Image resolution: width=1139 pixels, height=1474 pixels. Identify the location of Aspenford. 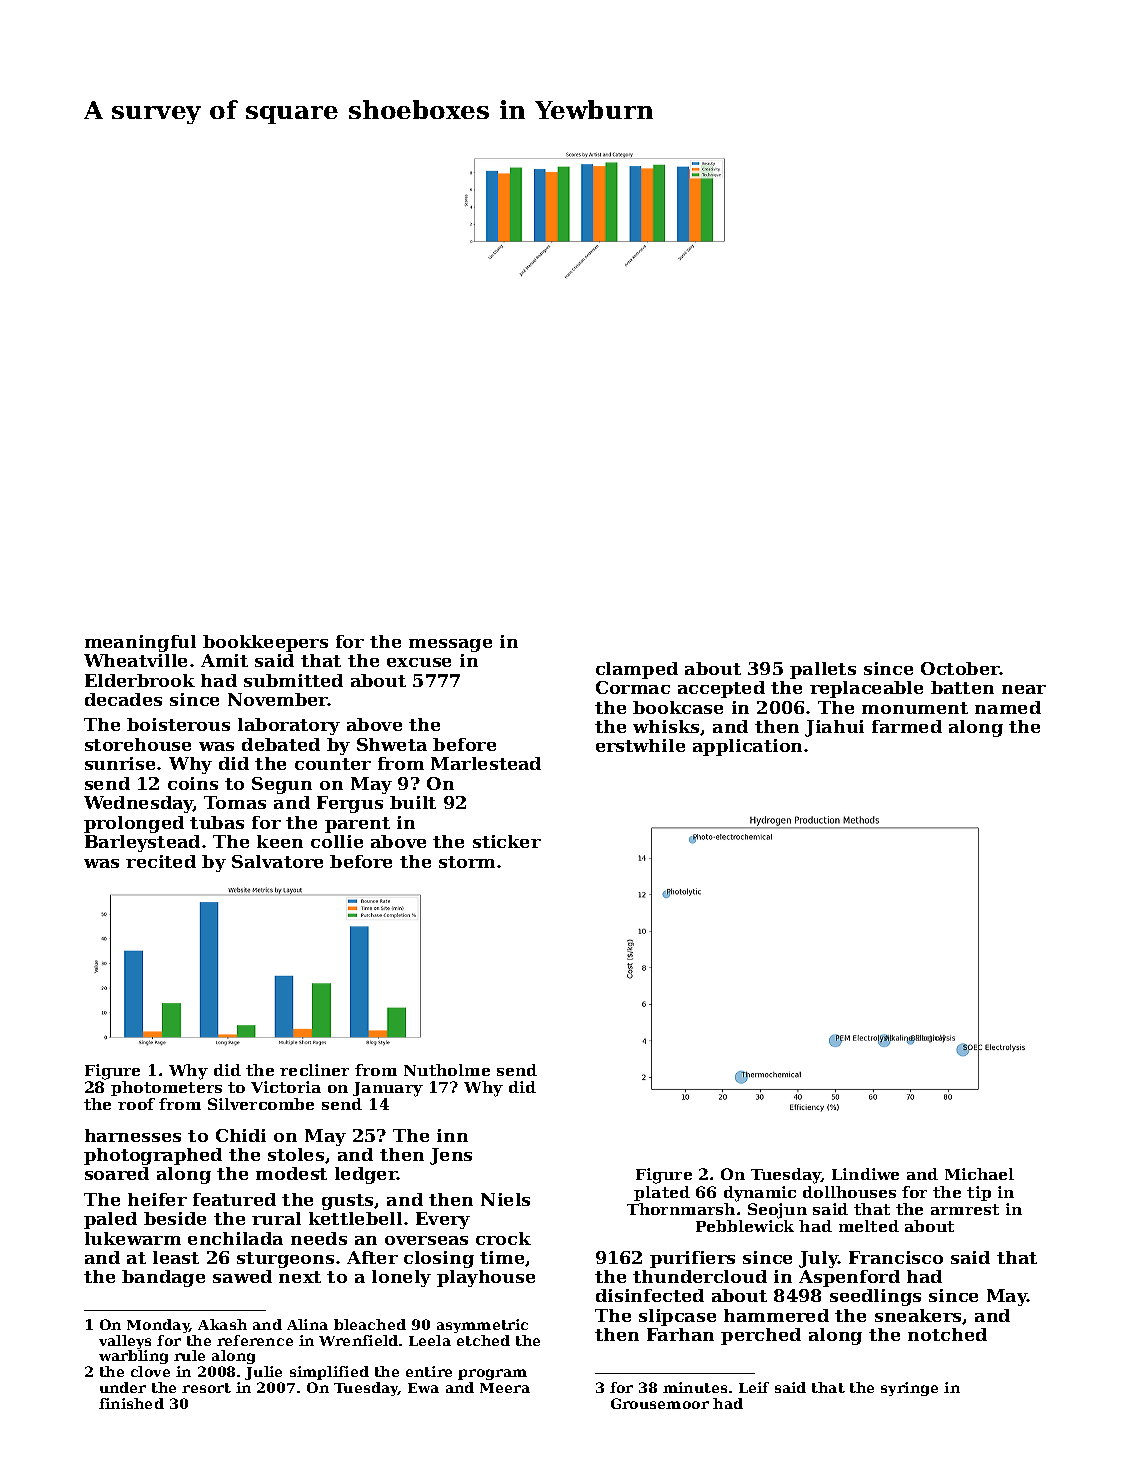
(849, 1278).
